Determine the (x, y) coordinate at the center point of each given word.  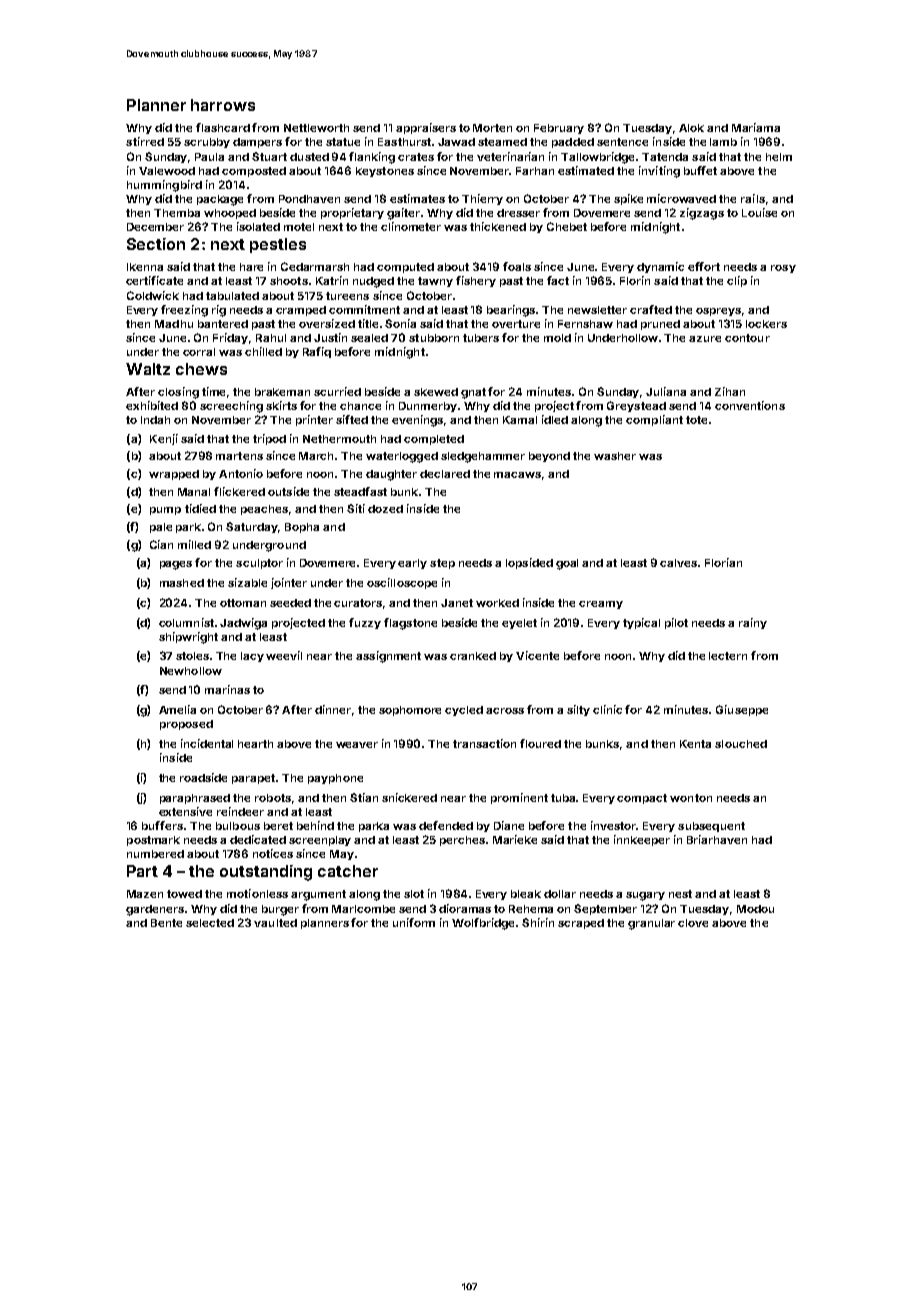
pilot (676, 623)
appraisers (426, 128)
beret (278, 826)
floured (540, 743)
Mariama (756, 127)
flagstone (410, 624)
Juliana (666, 391)
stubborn (434, 338)
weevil (284, 655)
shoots (289, 281)
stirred (145, 141)
